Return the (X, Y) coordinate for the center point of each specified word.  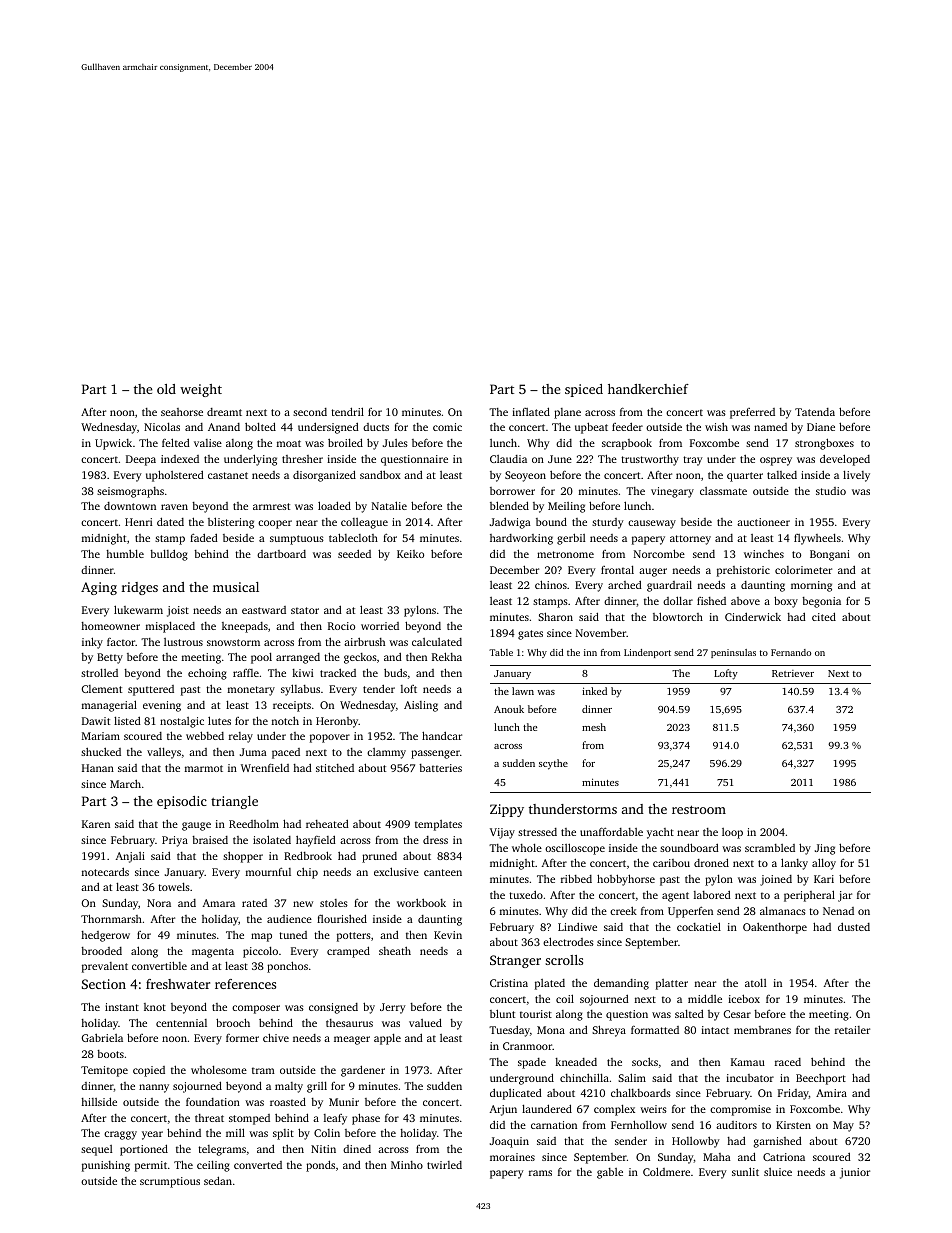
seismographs (130, 492)
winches (764, 554)
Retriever (793, 673)
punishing (106, 1166)
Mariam (101, 736)
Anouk (509, 709)
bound (551, 521)
